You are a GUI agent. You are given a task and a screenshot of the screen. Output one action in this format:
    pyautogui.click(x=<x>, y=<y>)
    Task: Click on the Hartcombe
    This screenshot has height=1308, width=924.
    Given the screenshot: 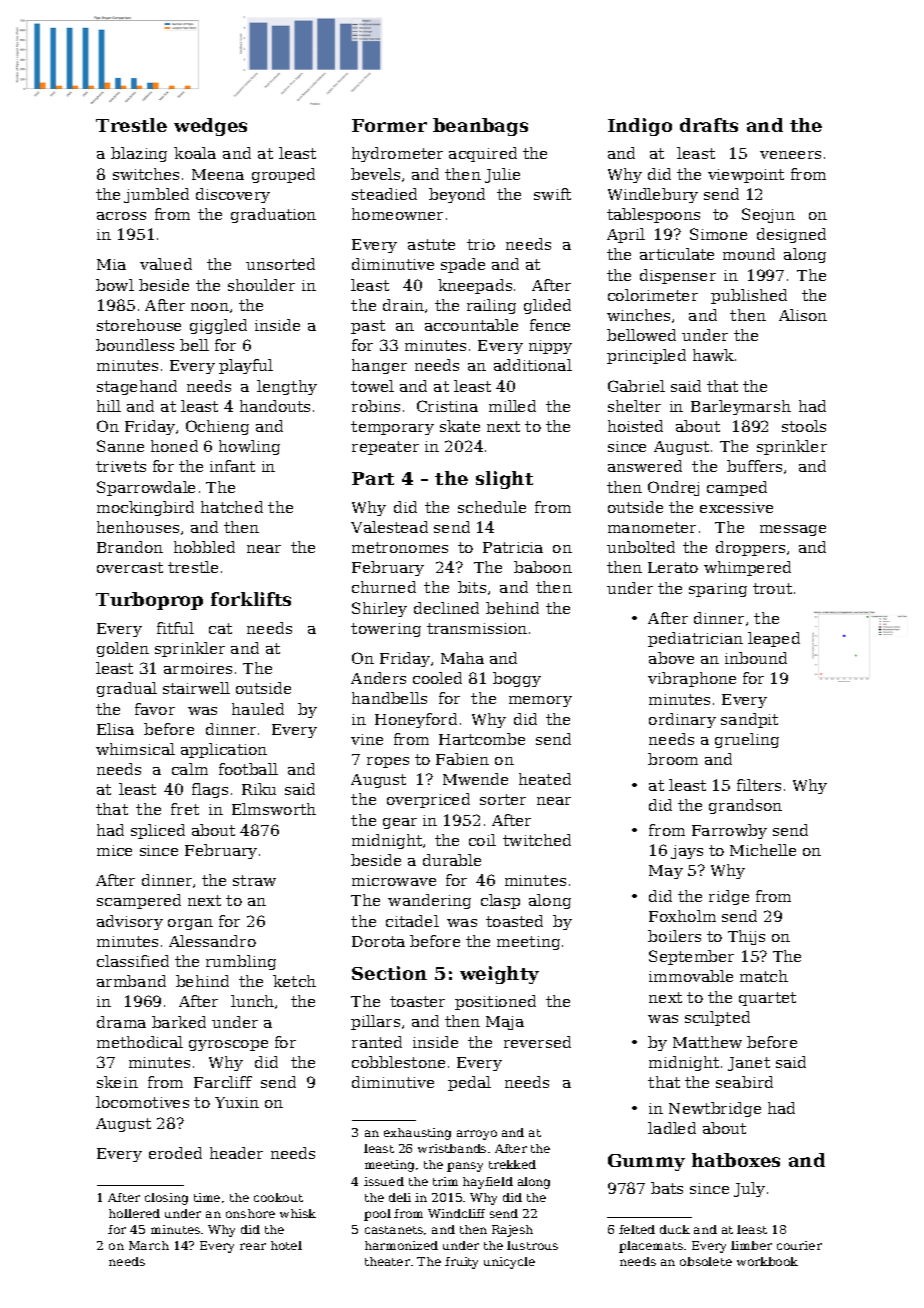 What is the action you would take?
    pyautogui.click(x=482, y=739)
